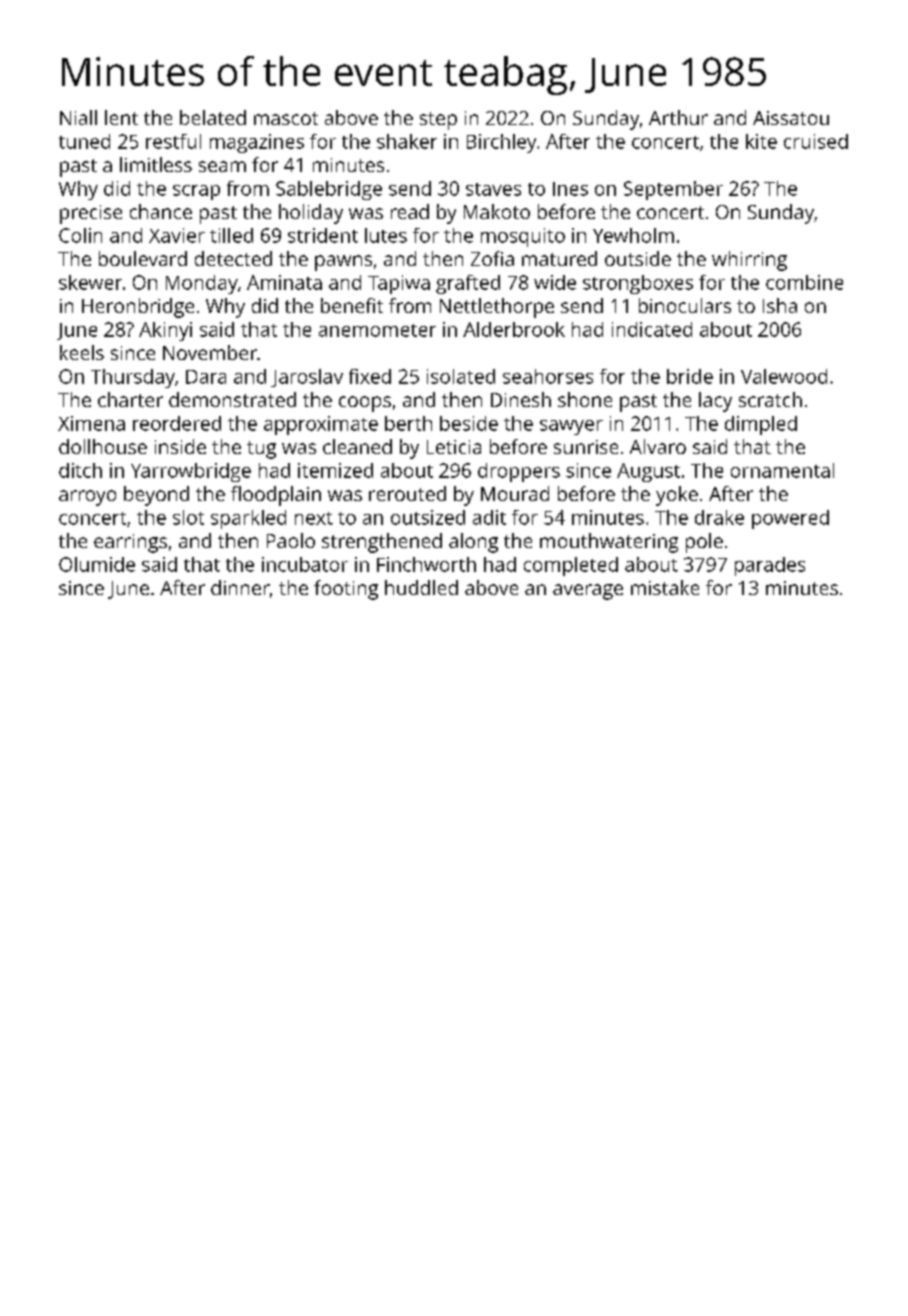  Describe the element at coordinates (386, 235) in the screenshot. I see `lutes` at that location.
